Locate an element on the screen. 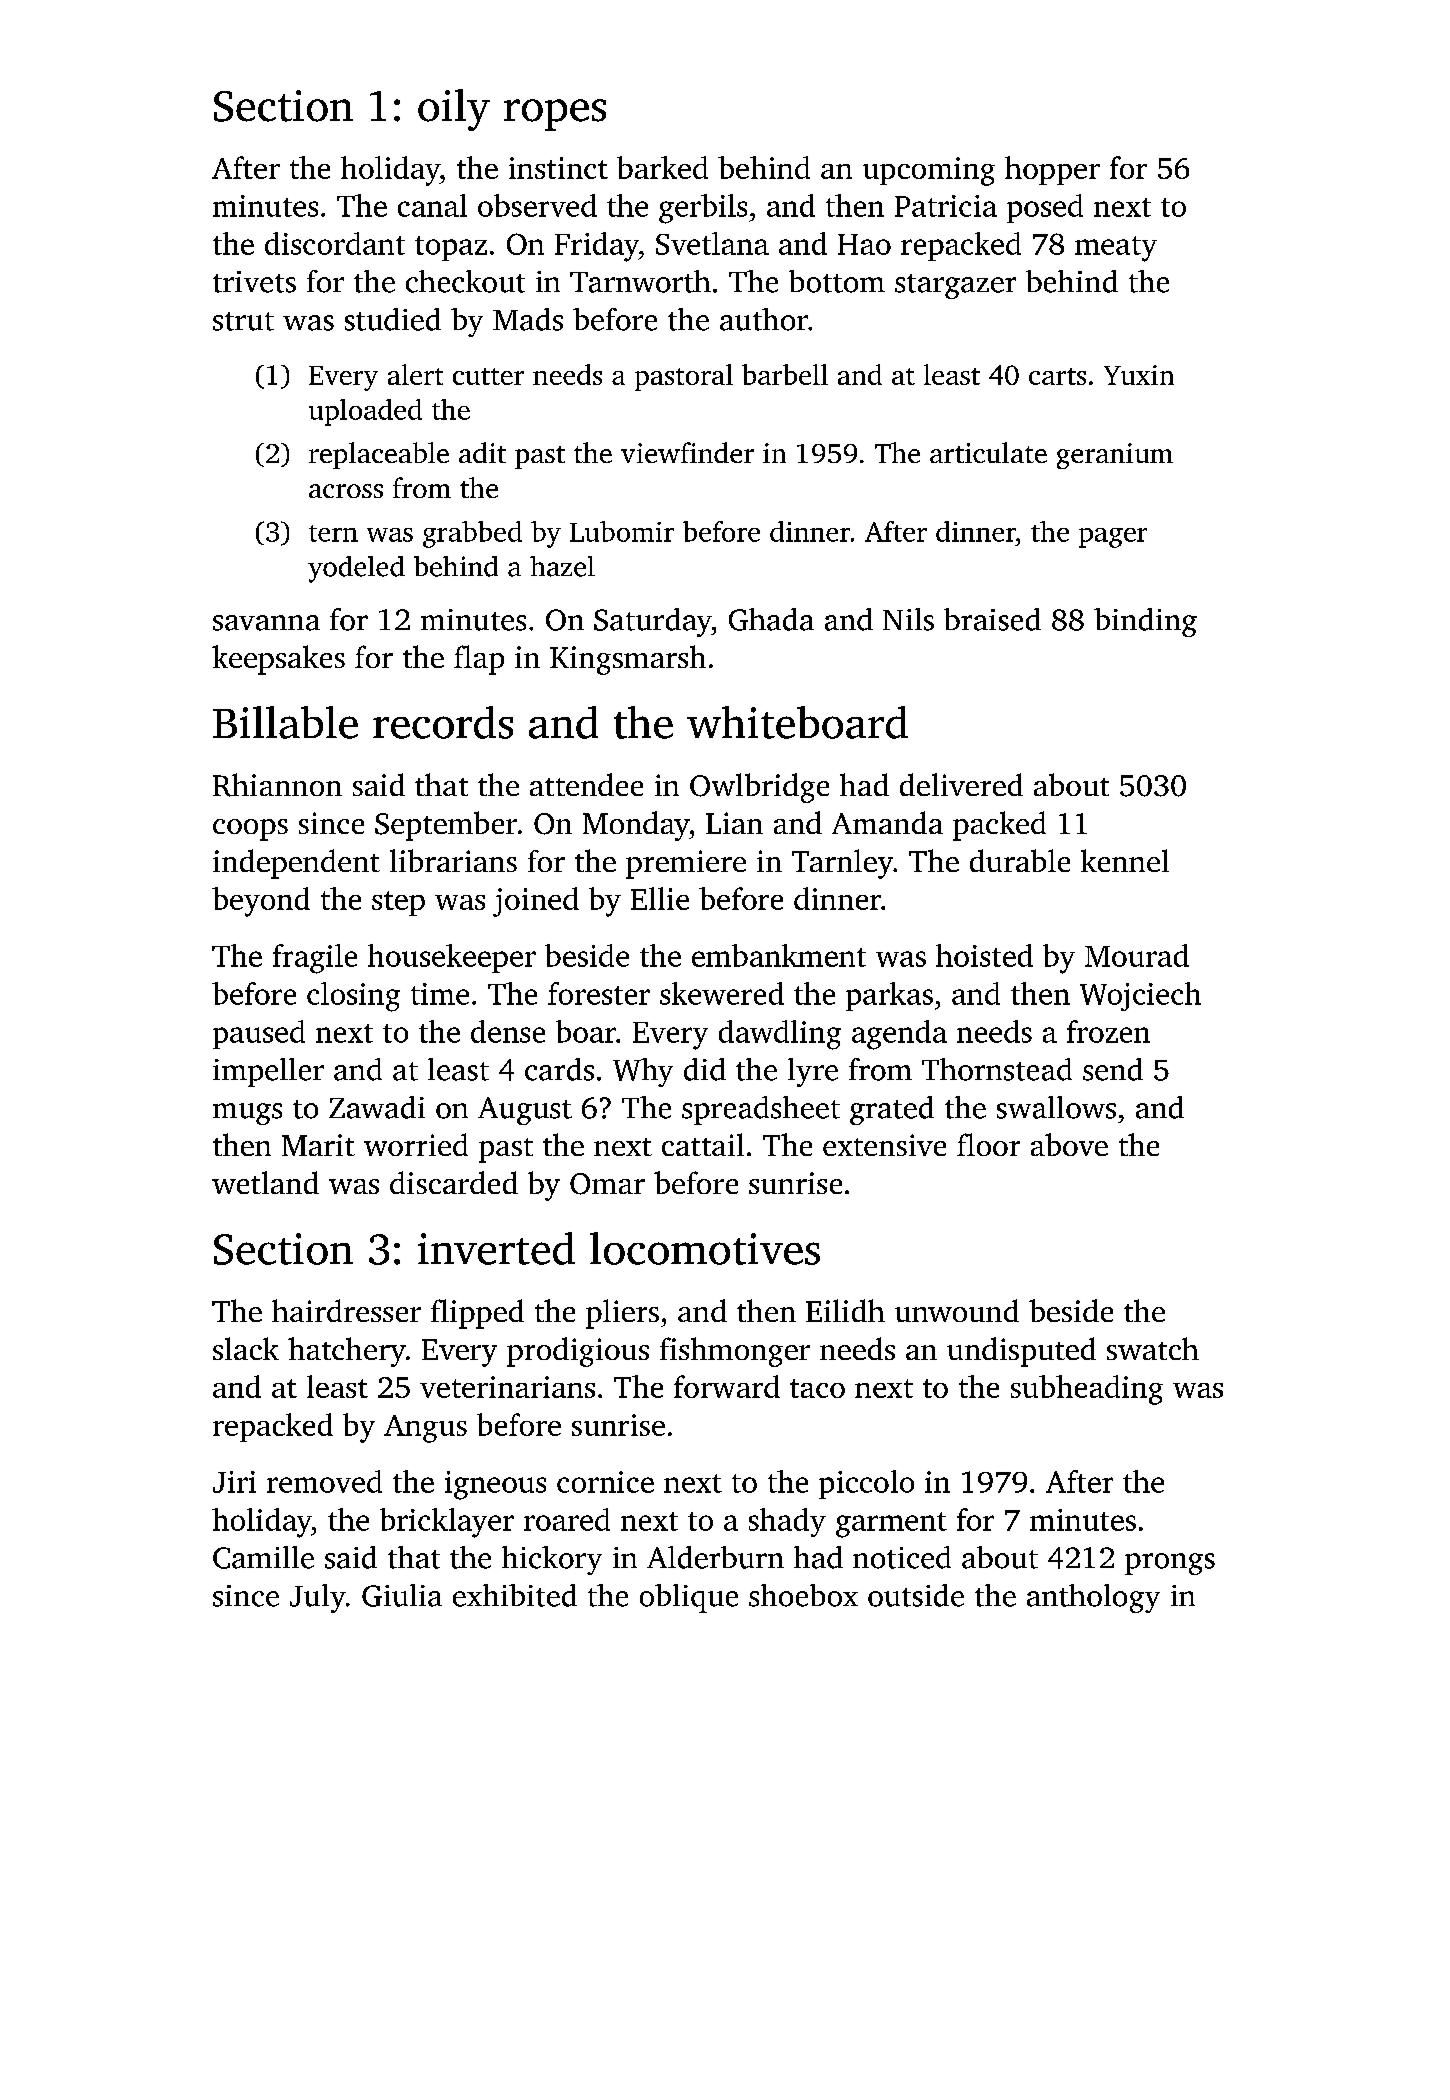 The height and width of the screenshot is (2100, 1450). keepsakes is located at coordinates (278, 660).
